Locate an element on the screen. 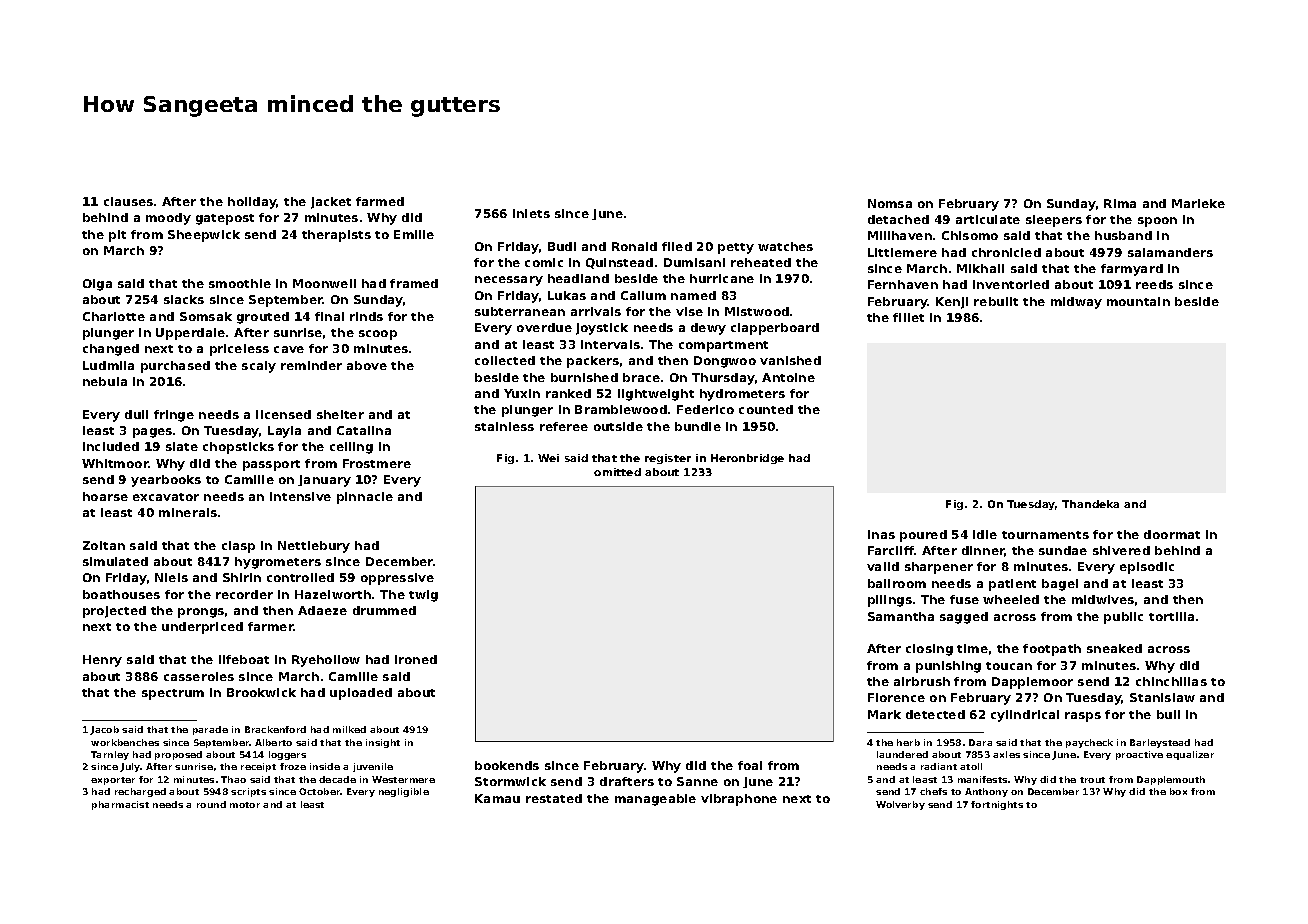 This screenshot has height=924, width=1308. ironed is located at coordinates (416, 659).
